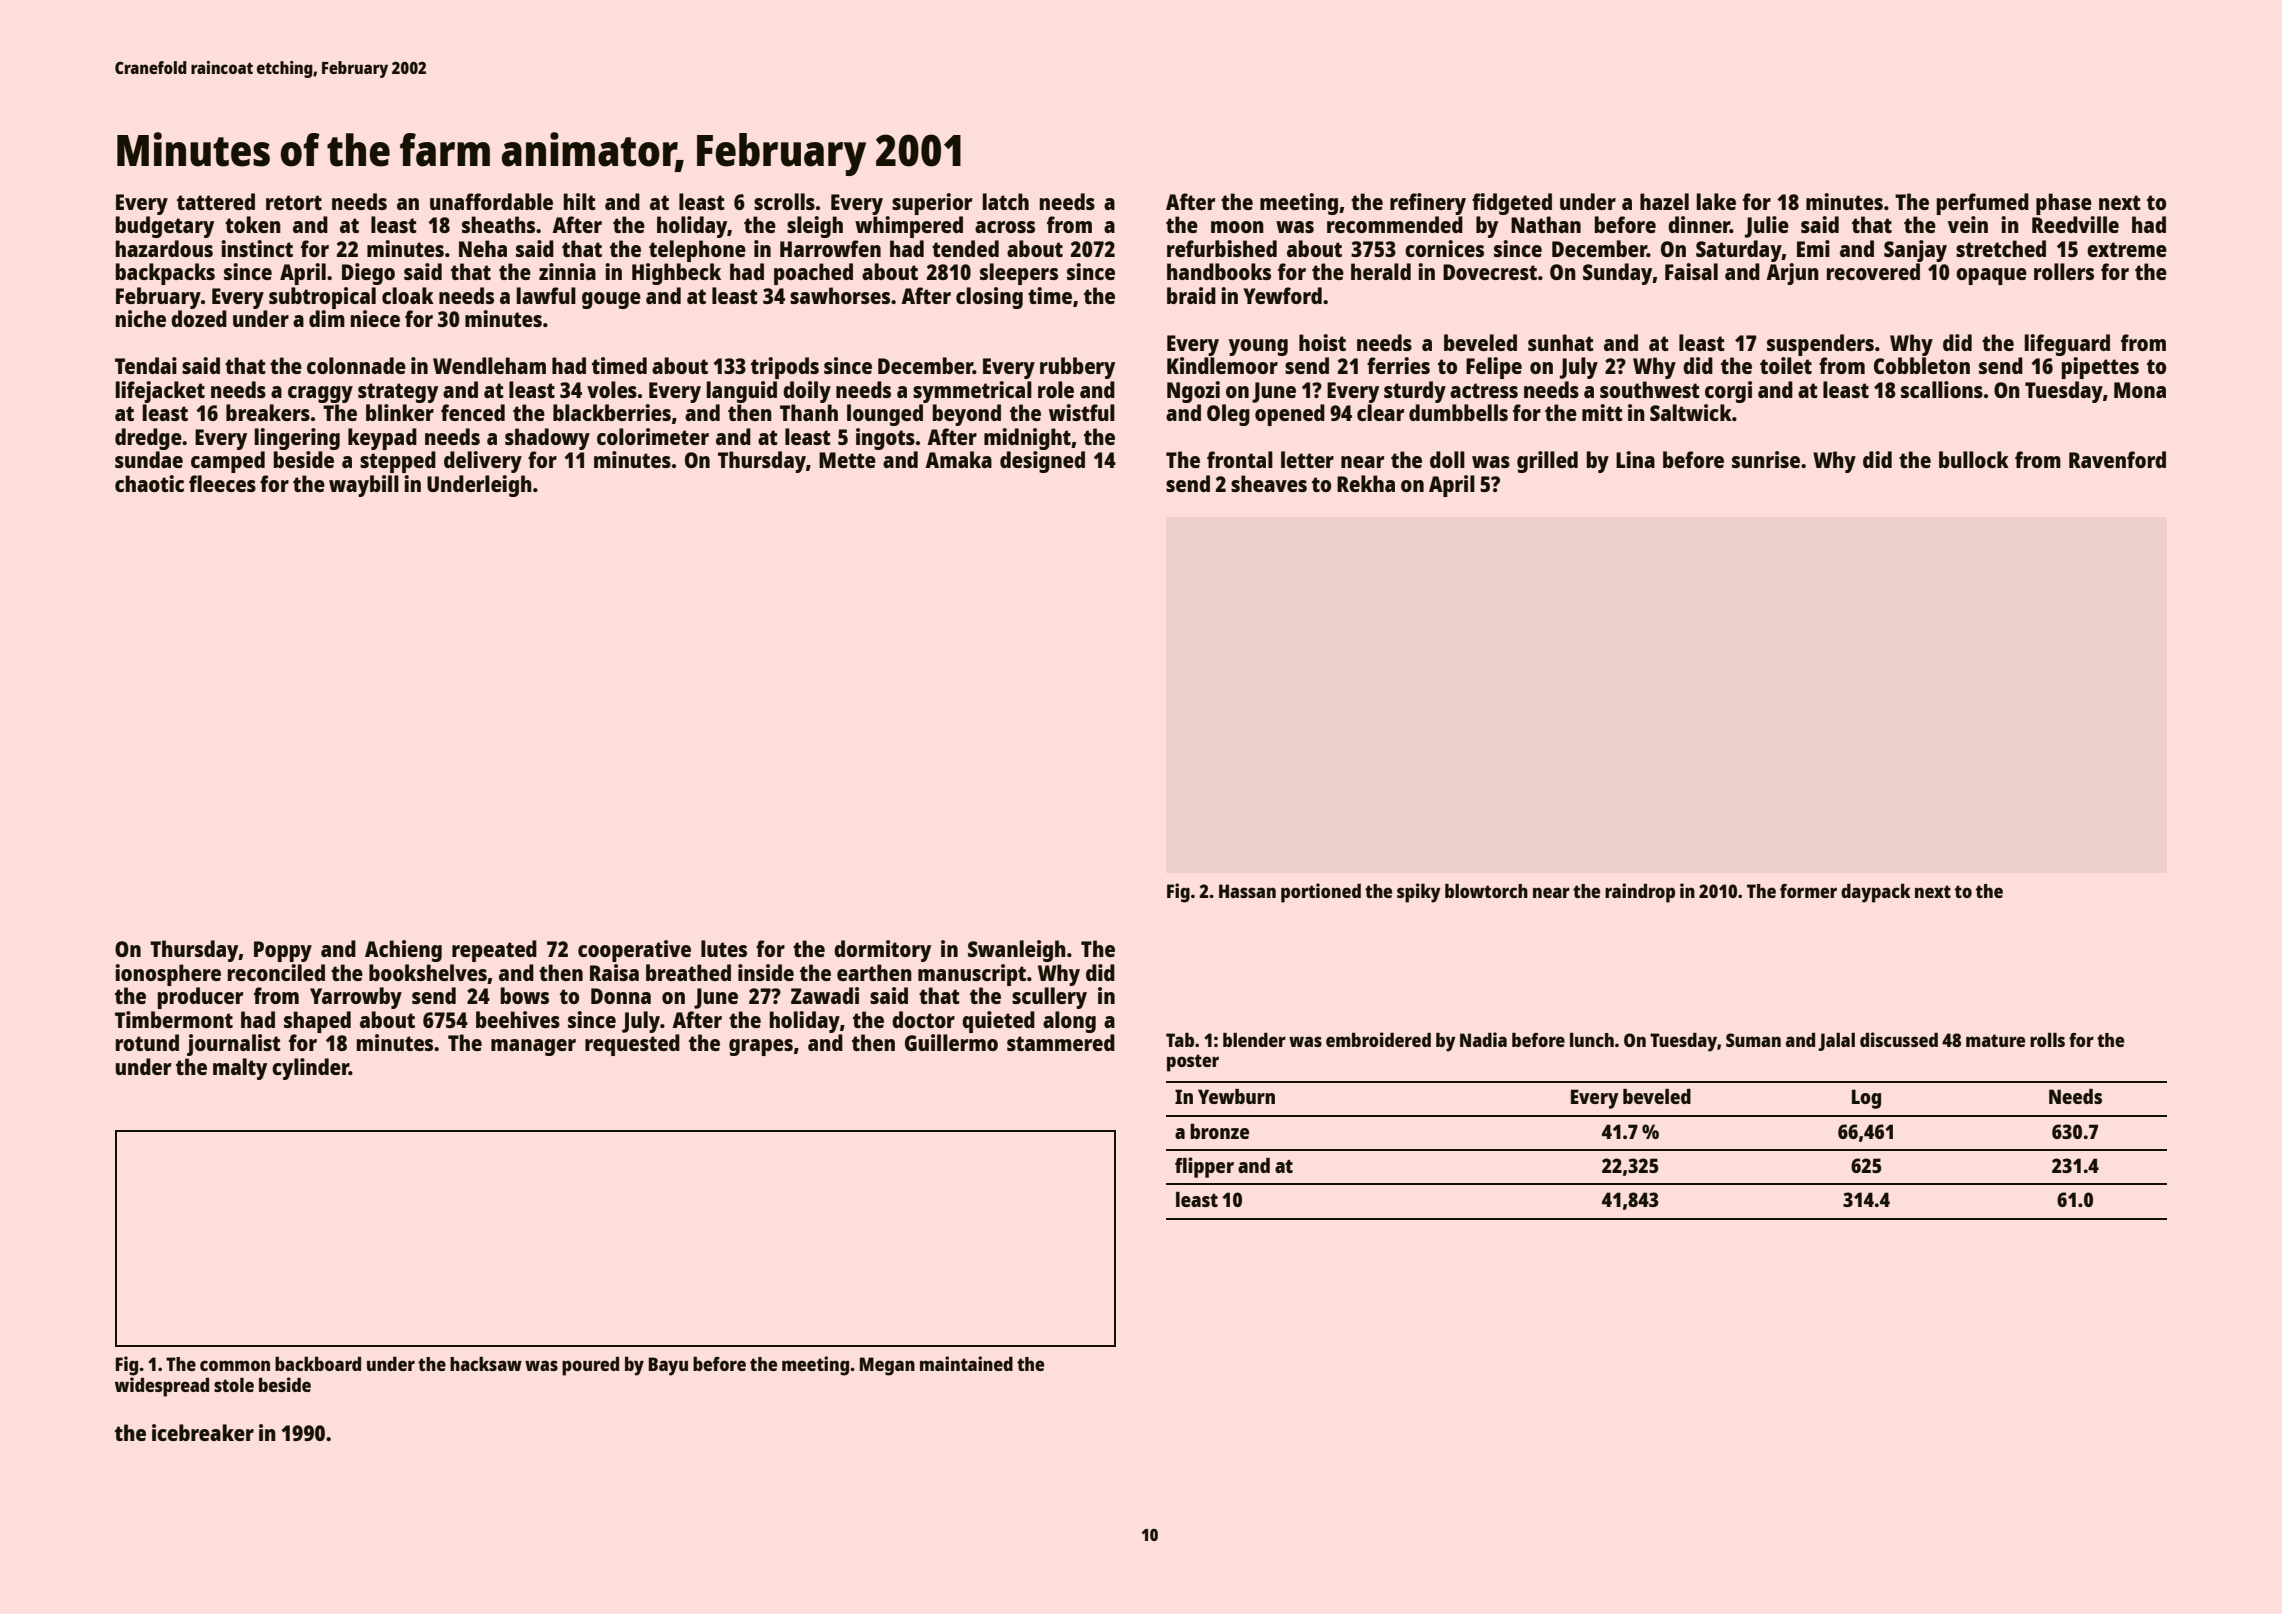  What do you see at coordinates (2140, 390) in the image?
I see `Mona` at bounding box center [2140, 390].
